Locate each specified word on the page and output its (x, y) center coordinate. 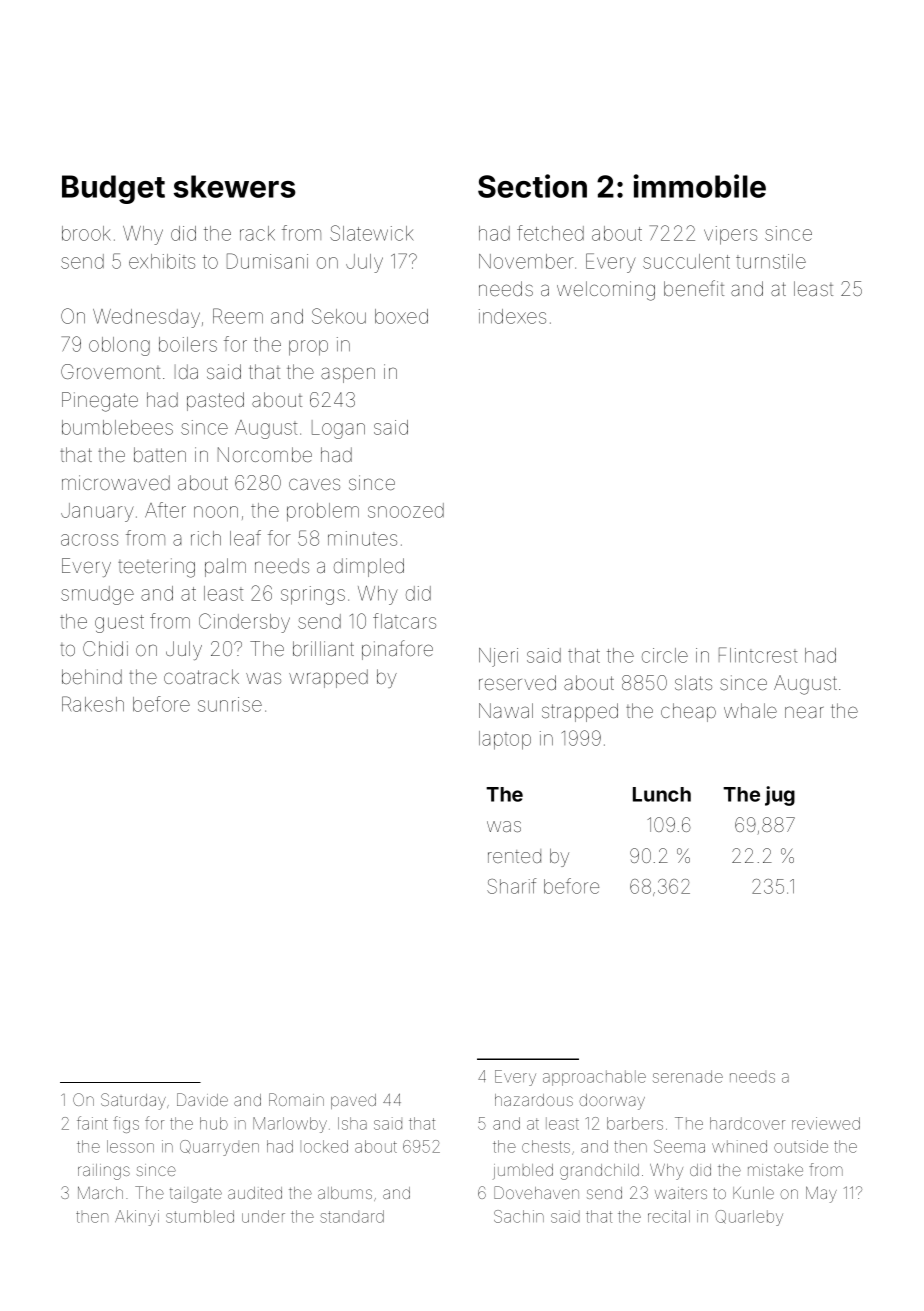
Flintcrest (758, 655)
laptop (505, 740)
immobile (699, 186)
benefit (694, 288)
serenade (688, 1076)
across (89, 540)
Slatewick (372, 233)
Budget (113, 189)
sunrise (230, 704)
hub (214, 1123)
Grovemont (110, 371)
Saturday (133, 1101)
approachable (594, 1078)
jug (780, 796)
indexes (512, 316)
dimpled (369, 567)
